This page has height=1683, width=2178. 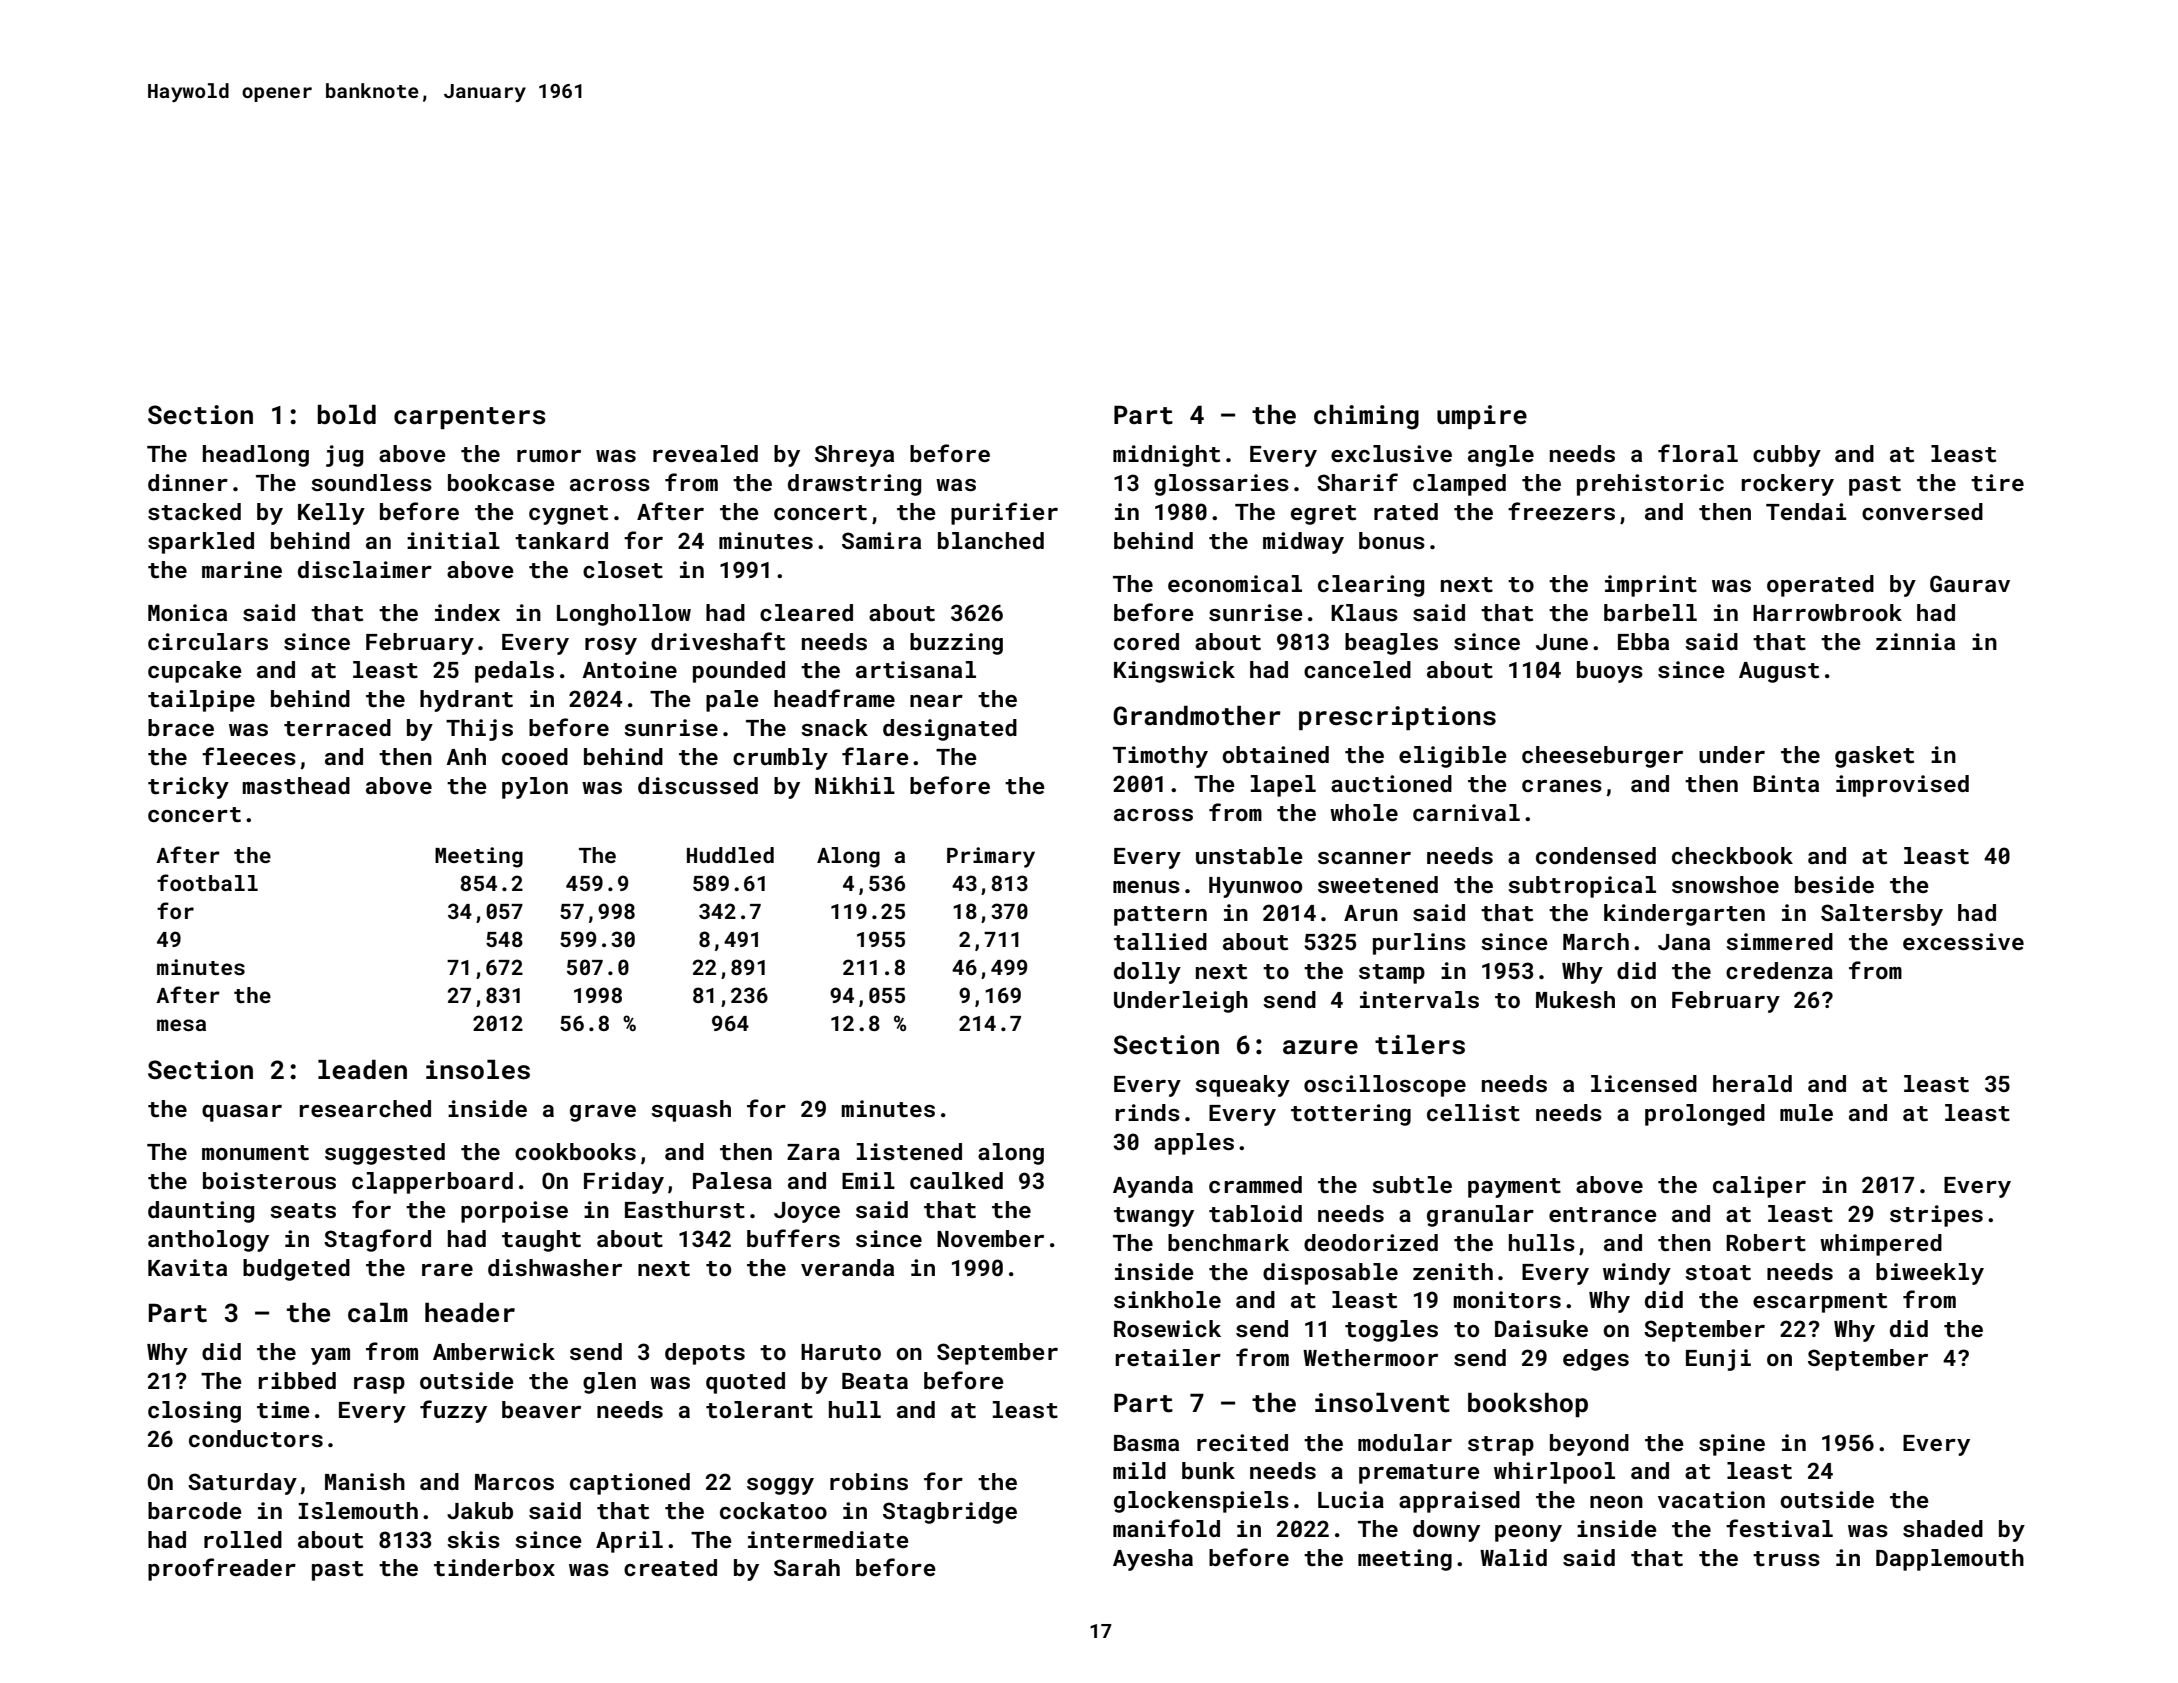 I want to click on zinnia, so click(x=1915, y=641).
